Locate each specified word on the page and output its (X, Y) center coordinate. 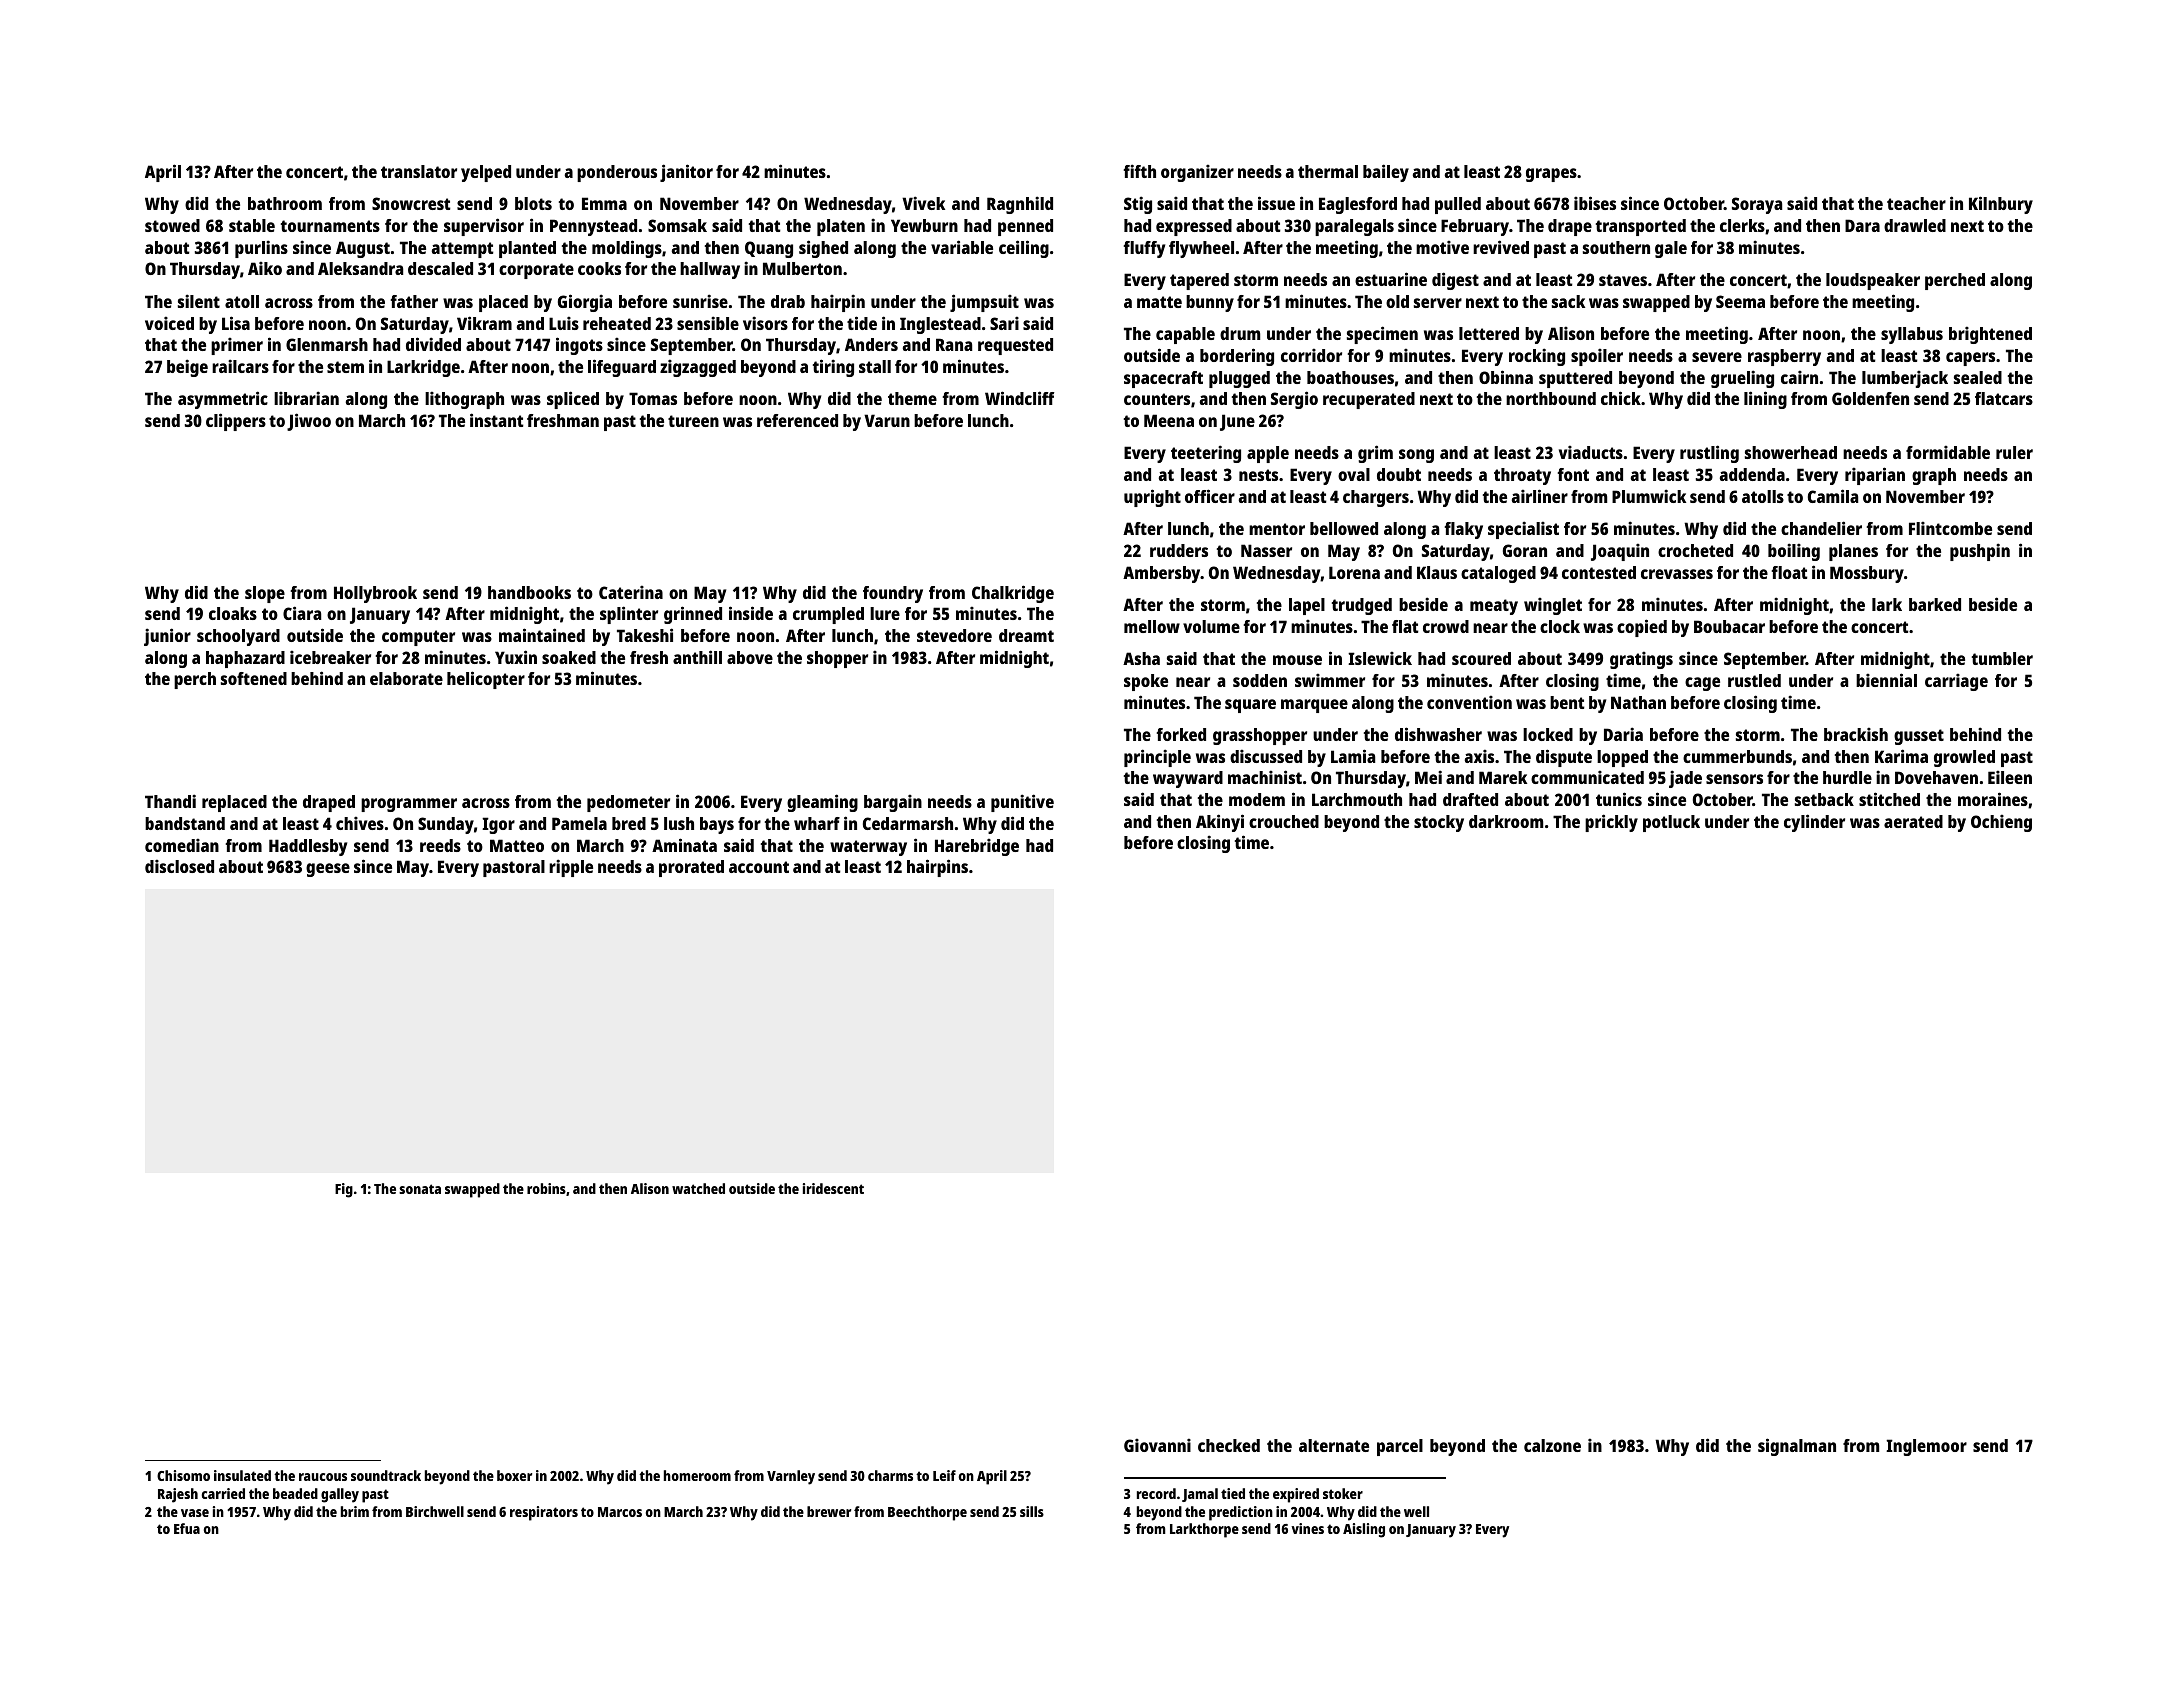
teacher (1916, 203)
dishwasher (1438, 734)
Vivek (923, 203)
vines (1307, 1528)
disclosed (179, 866)
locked (1548, 734)
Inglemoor (1926, 1447)
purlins (261, 249)
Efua (187, 1528)
